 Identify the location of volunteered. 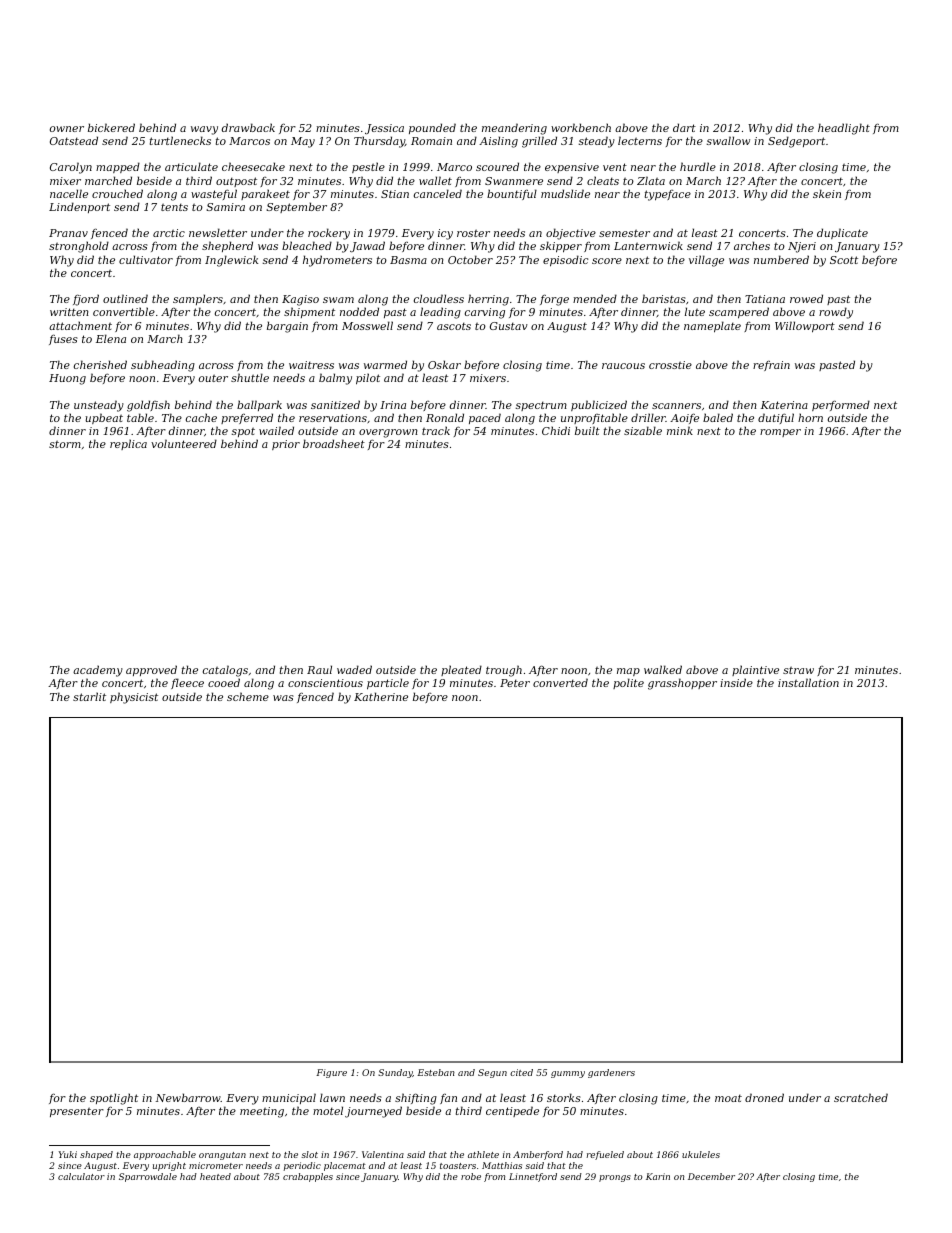
(184, 443).
